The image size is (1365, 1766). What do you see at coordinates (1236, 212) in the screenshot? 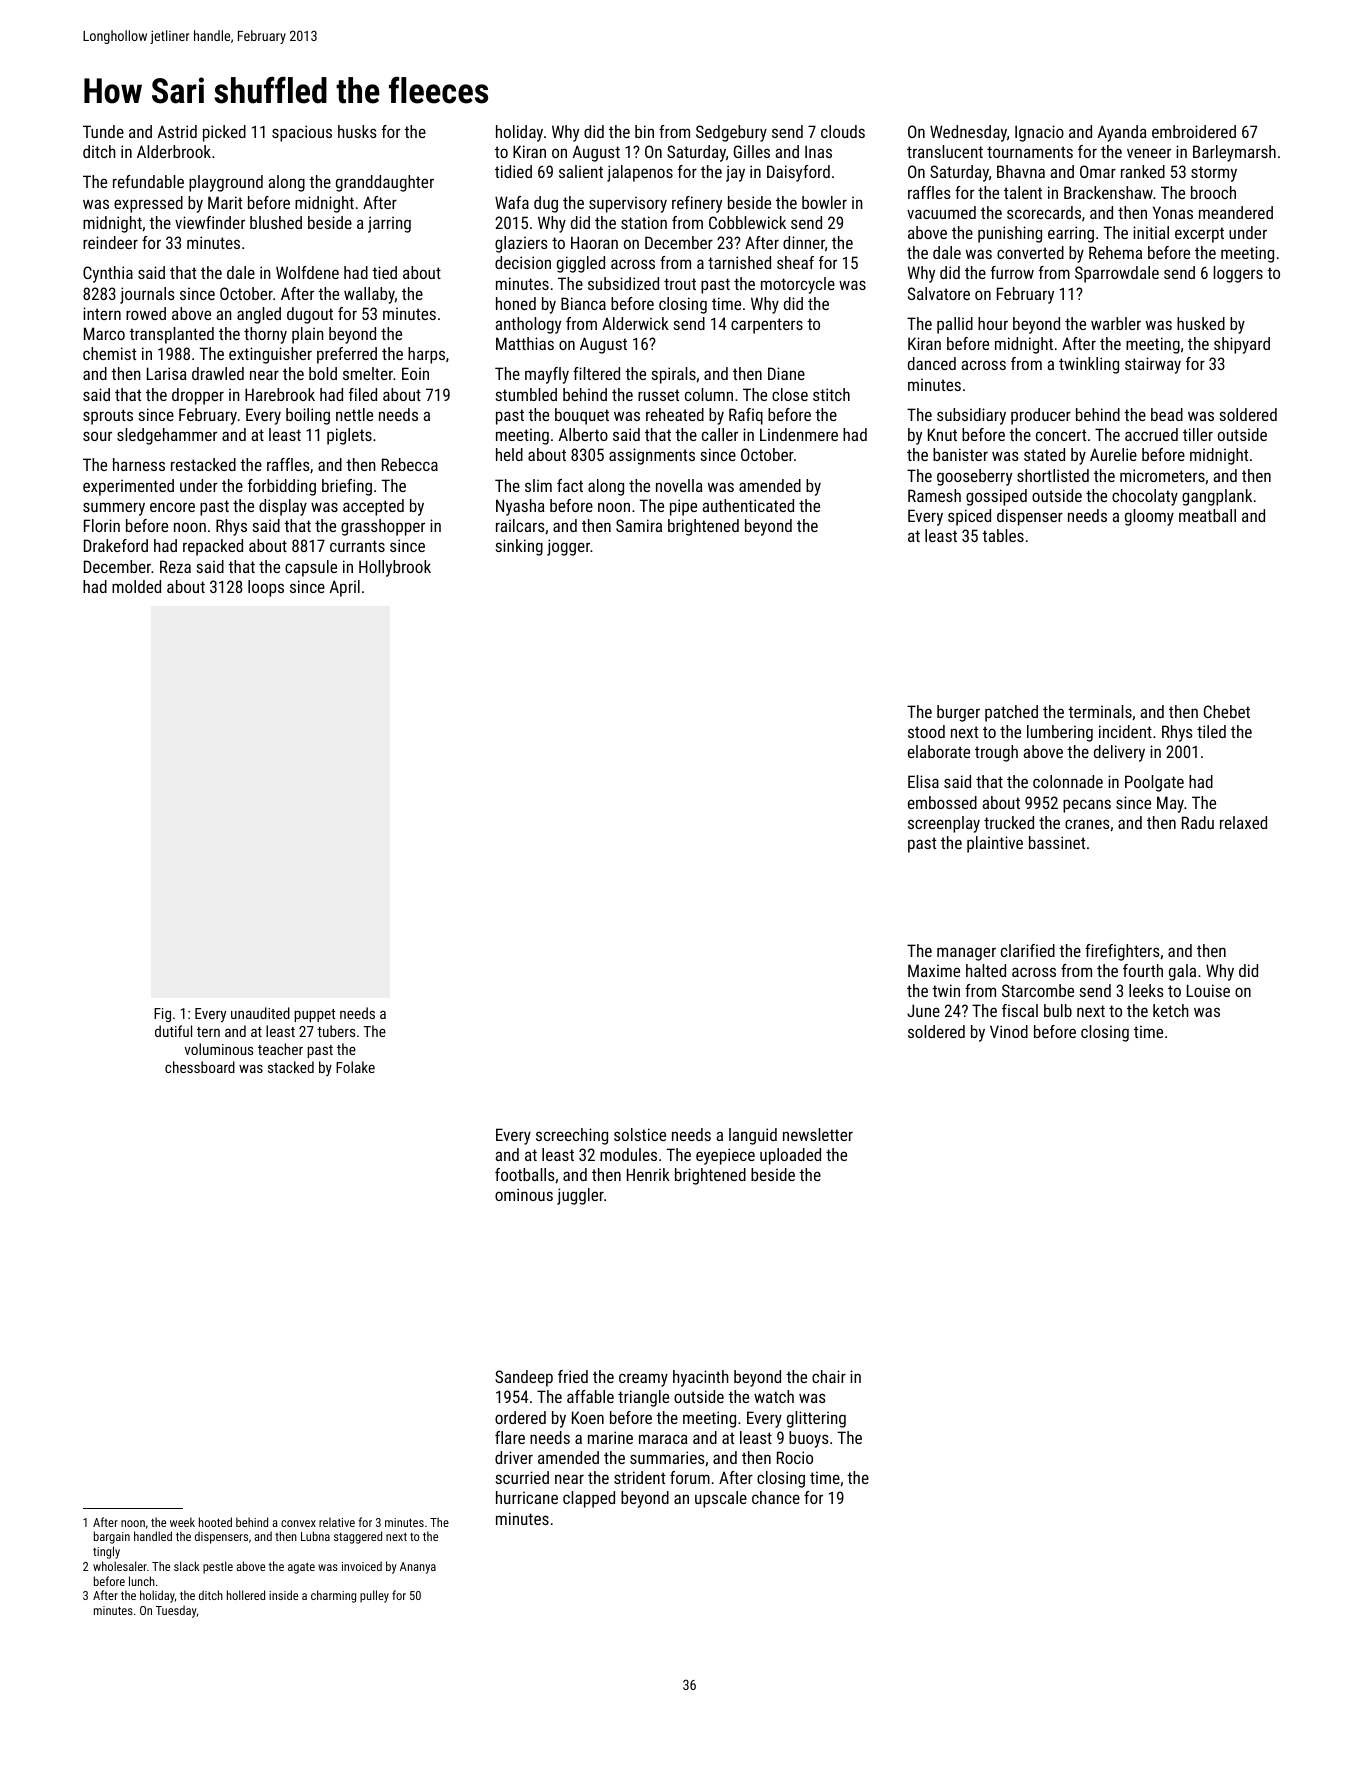
I see `meandered` at bounding box center [1236, 212].
